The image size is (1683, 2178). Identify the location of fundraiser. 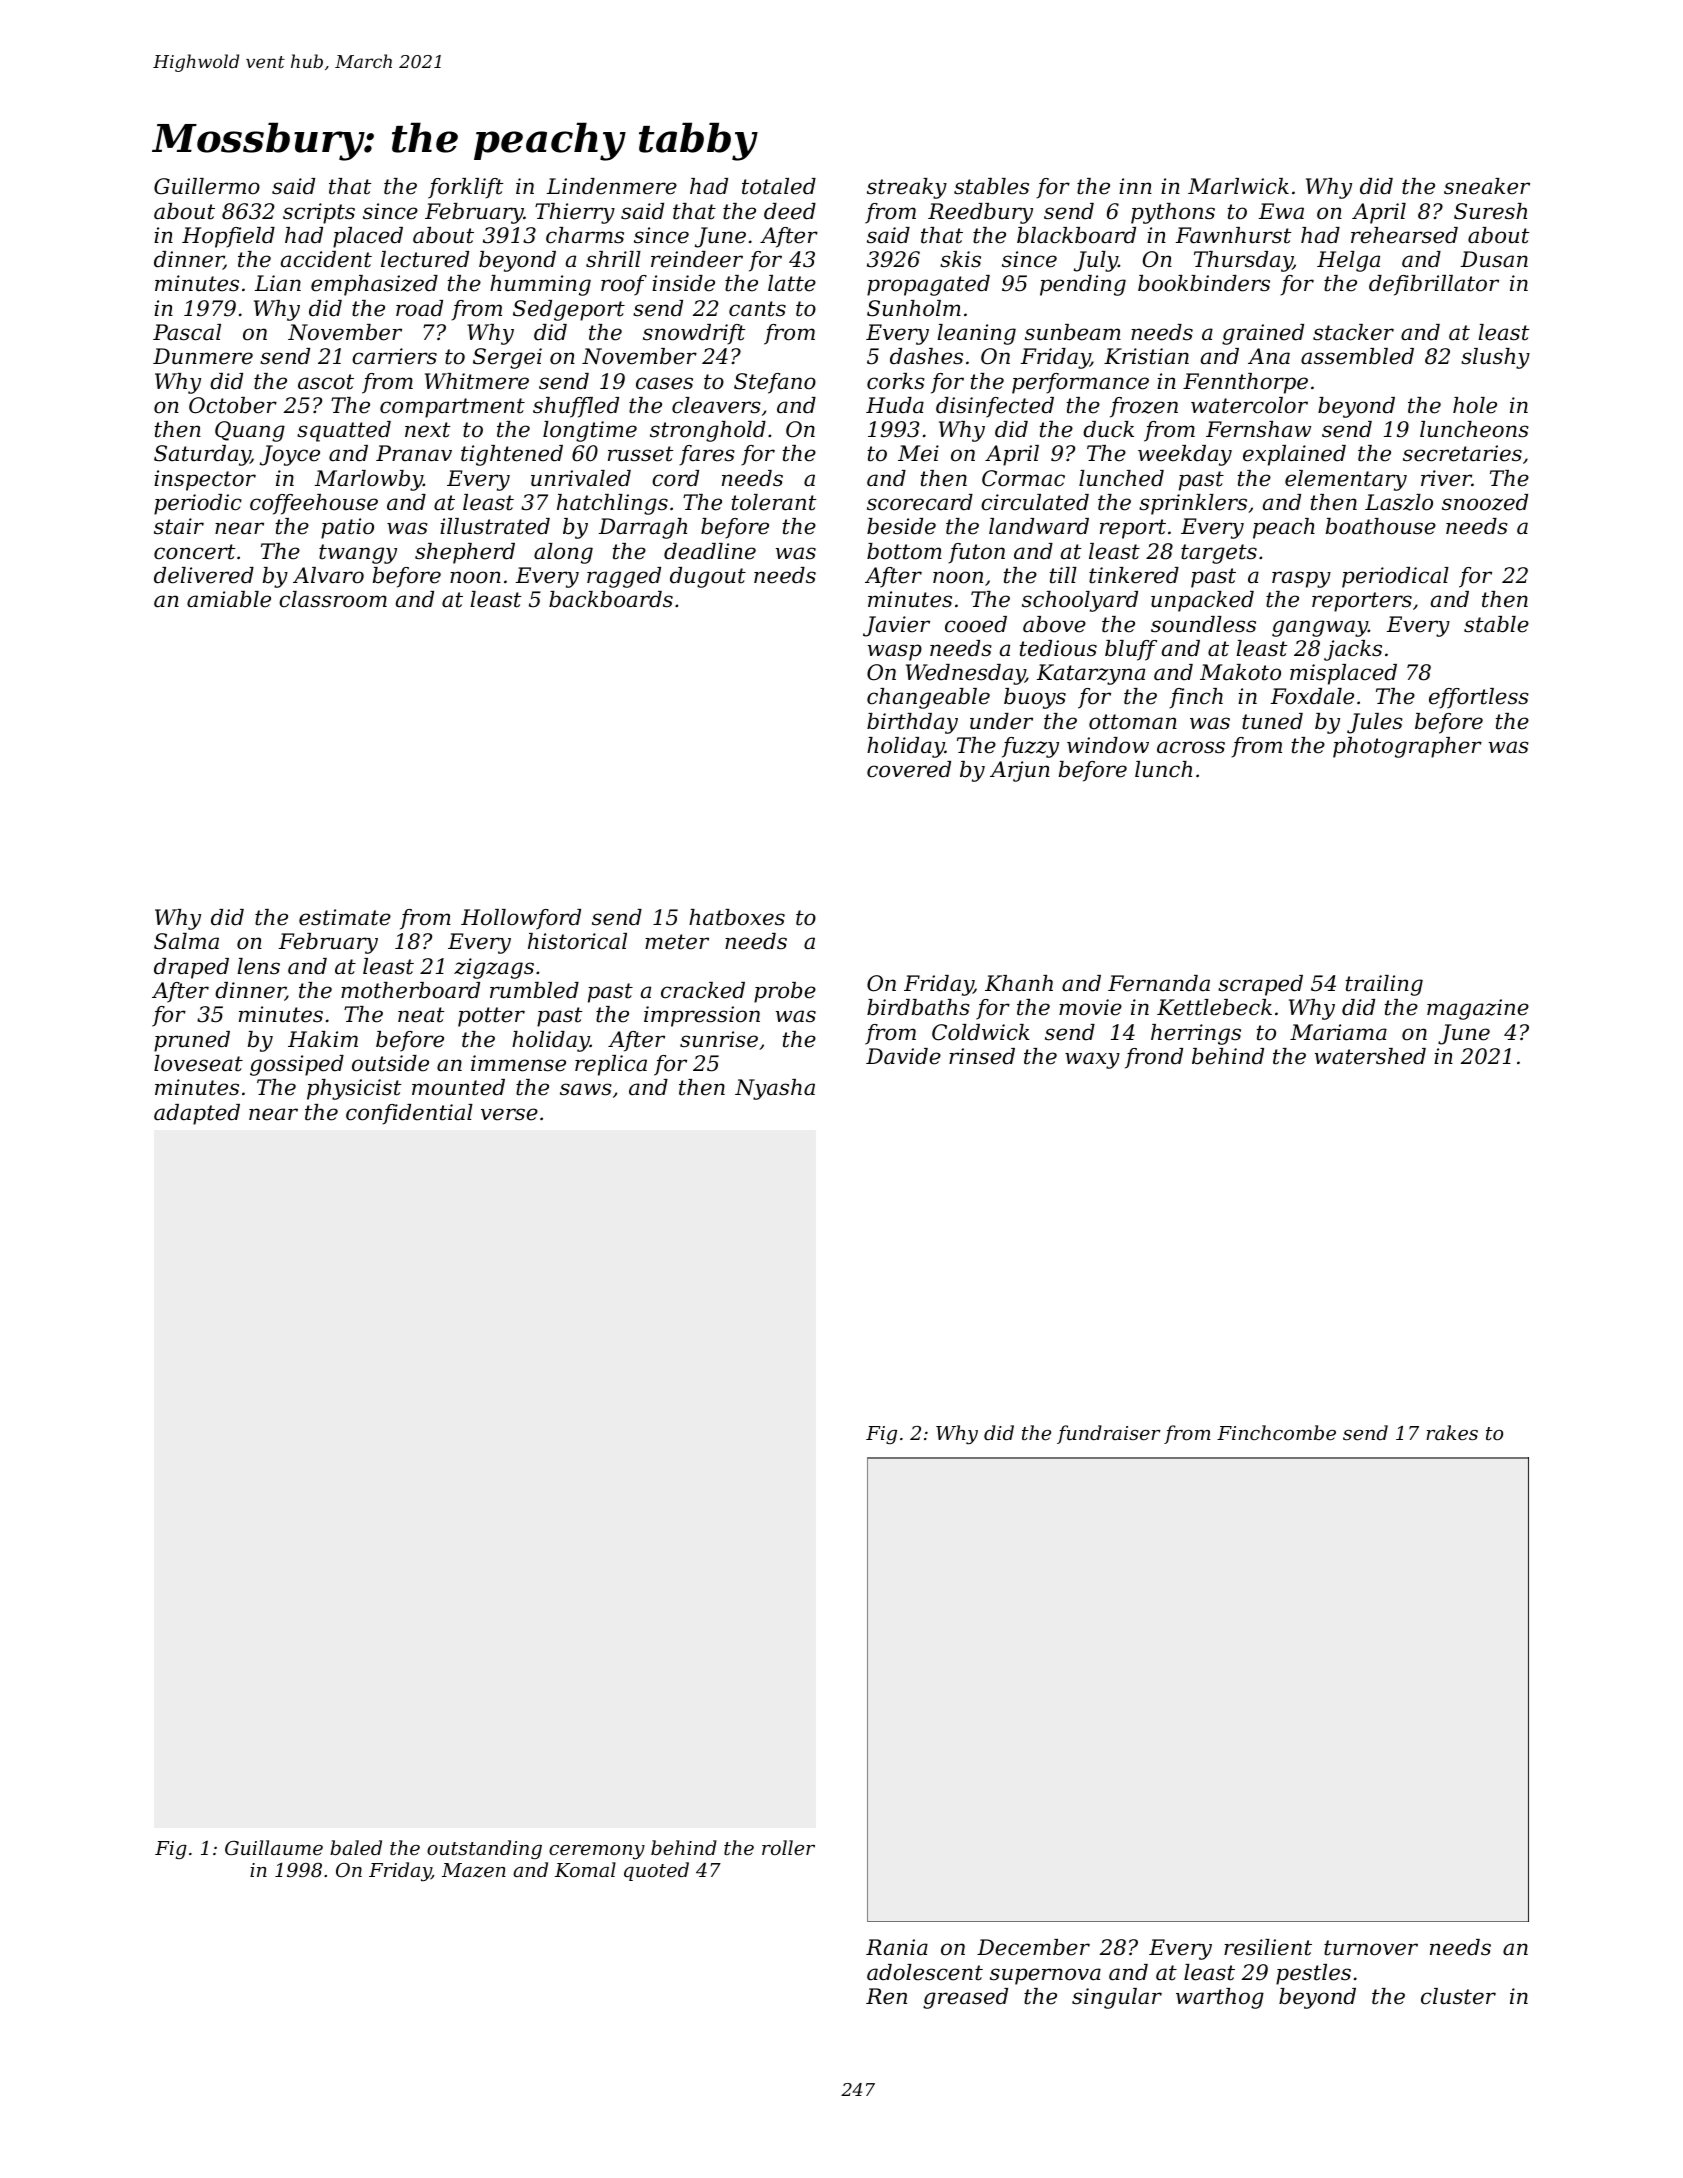
(1109, 1434).
